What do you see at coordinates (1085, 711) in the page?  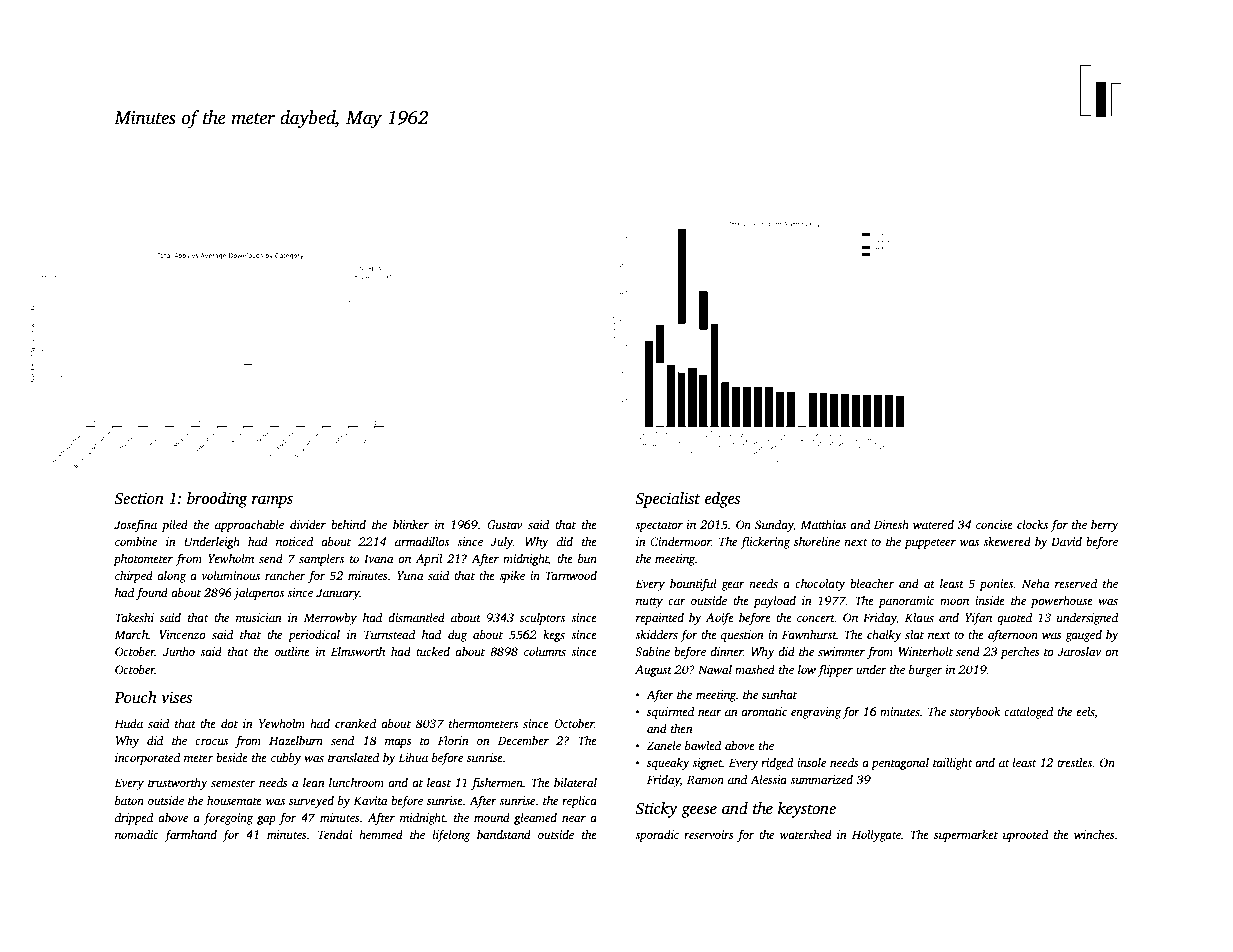 I see `eels` at bounding box center [1085, 711].
